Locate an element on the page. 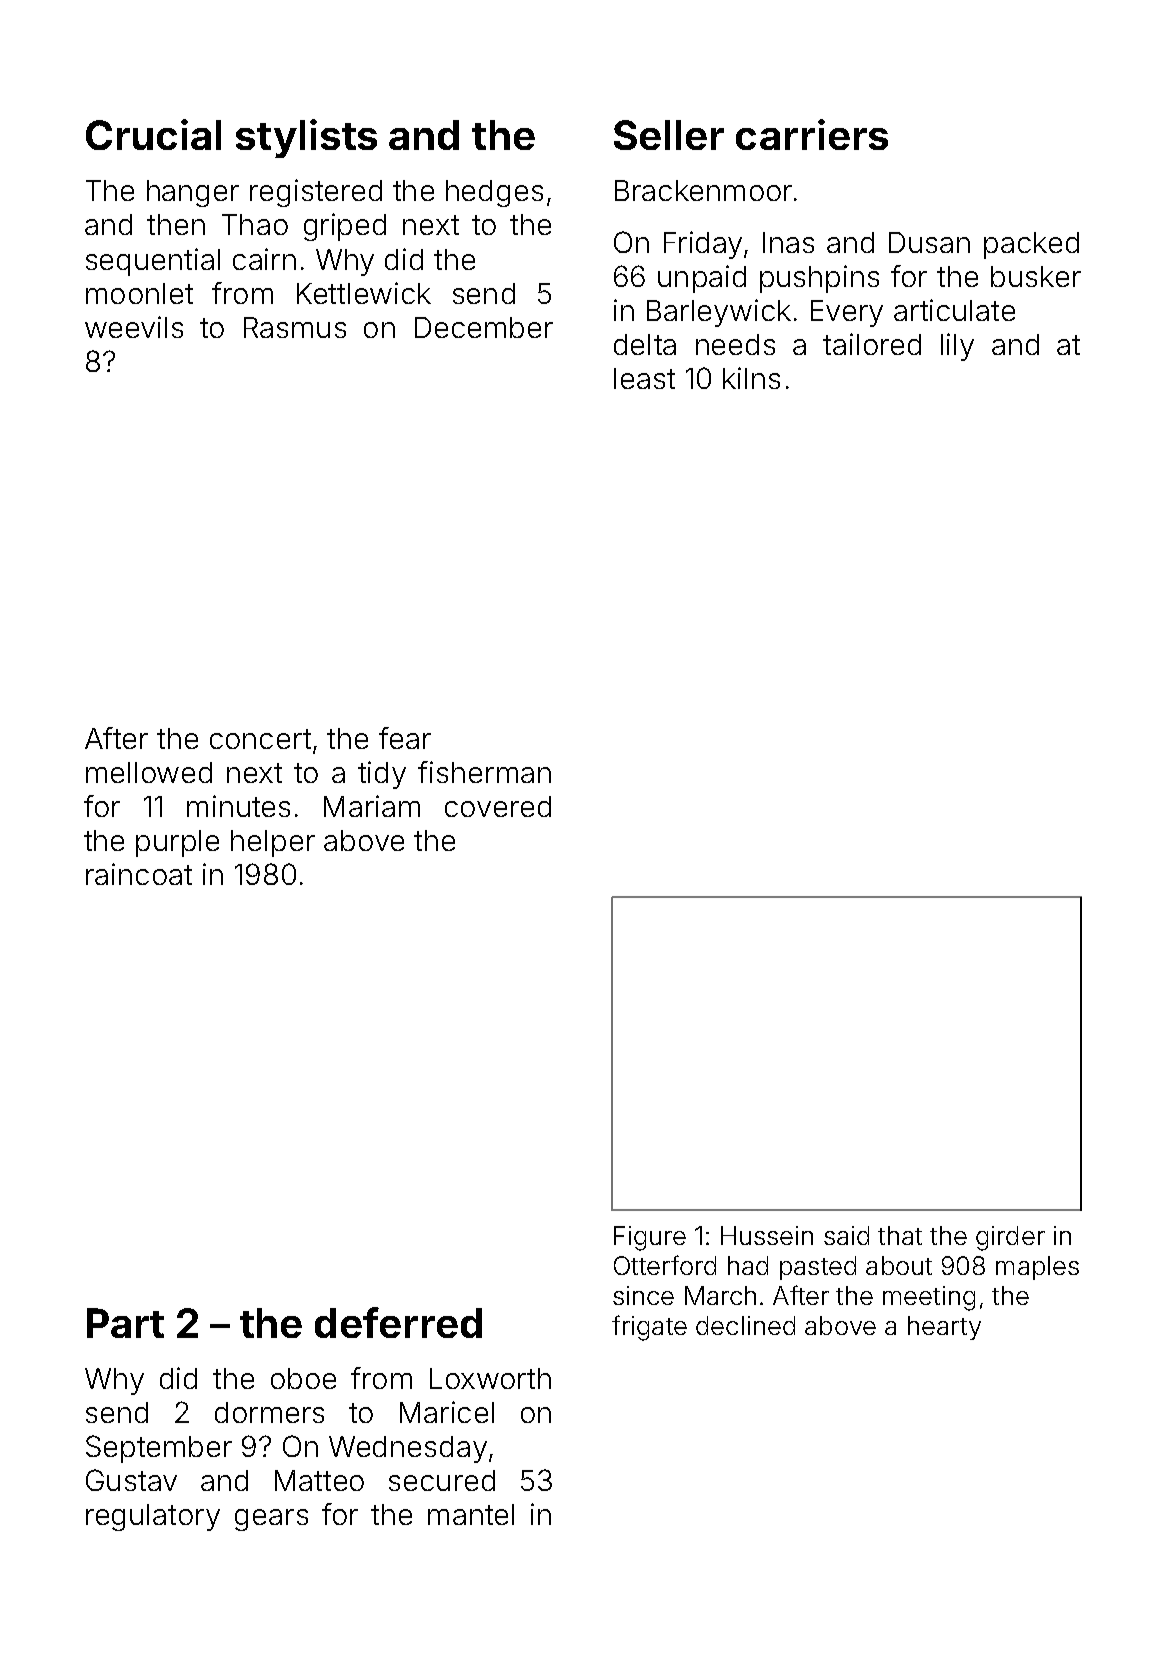  secured is located at coordinates (442, 1480).
